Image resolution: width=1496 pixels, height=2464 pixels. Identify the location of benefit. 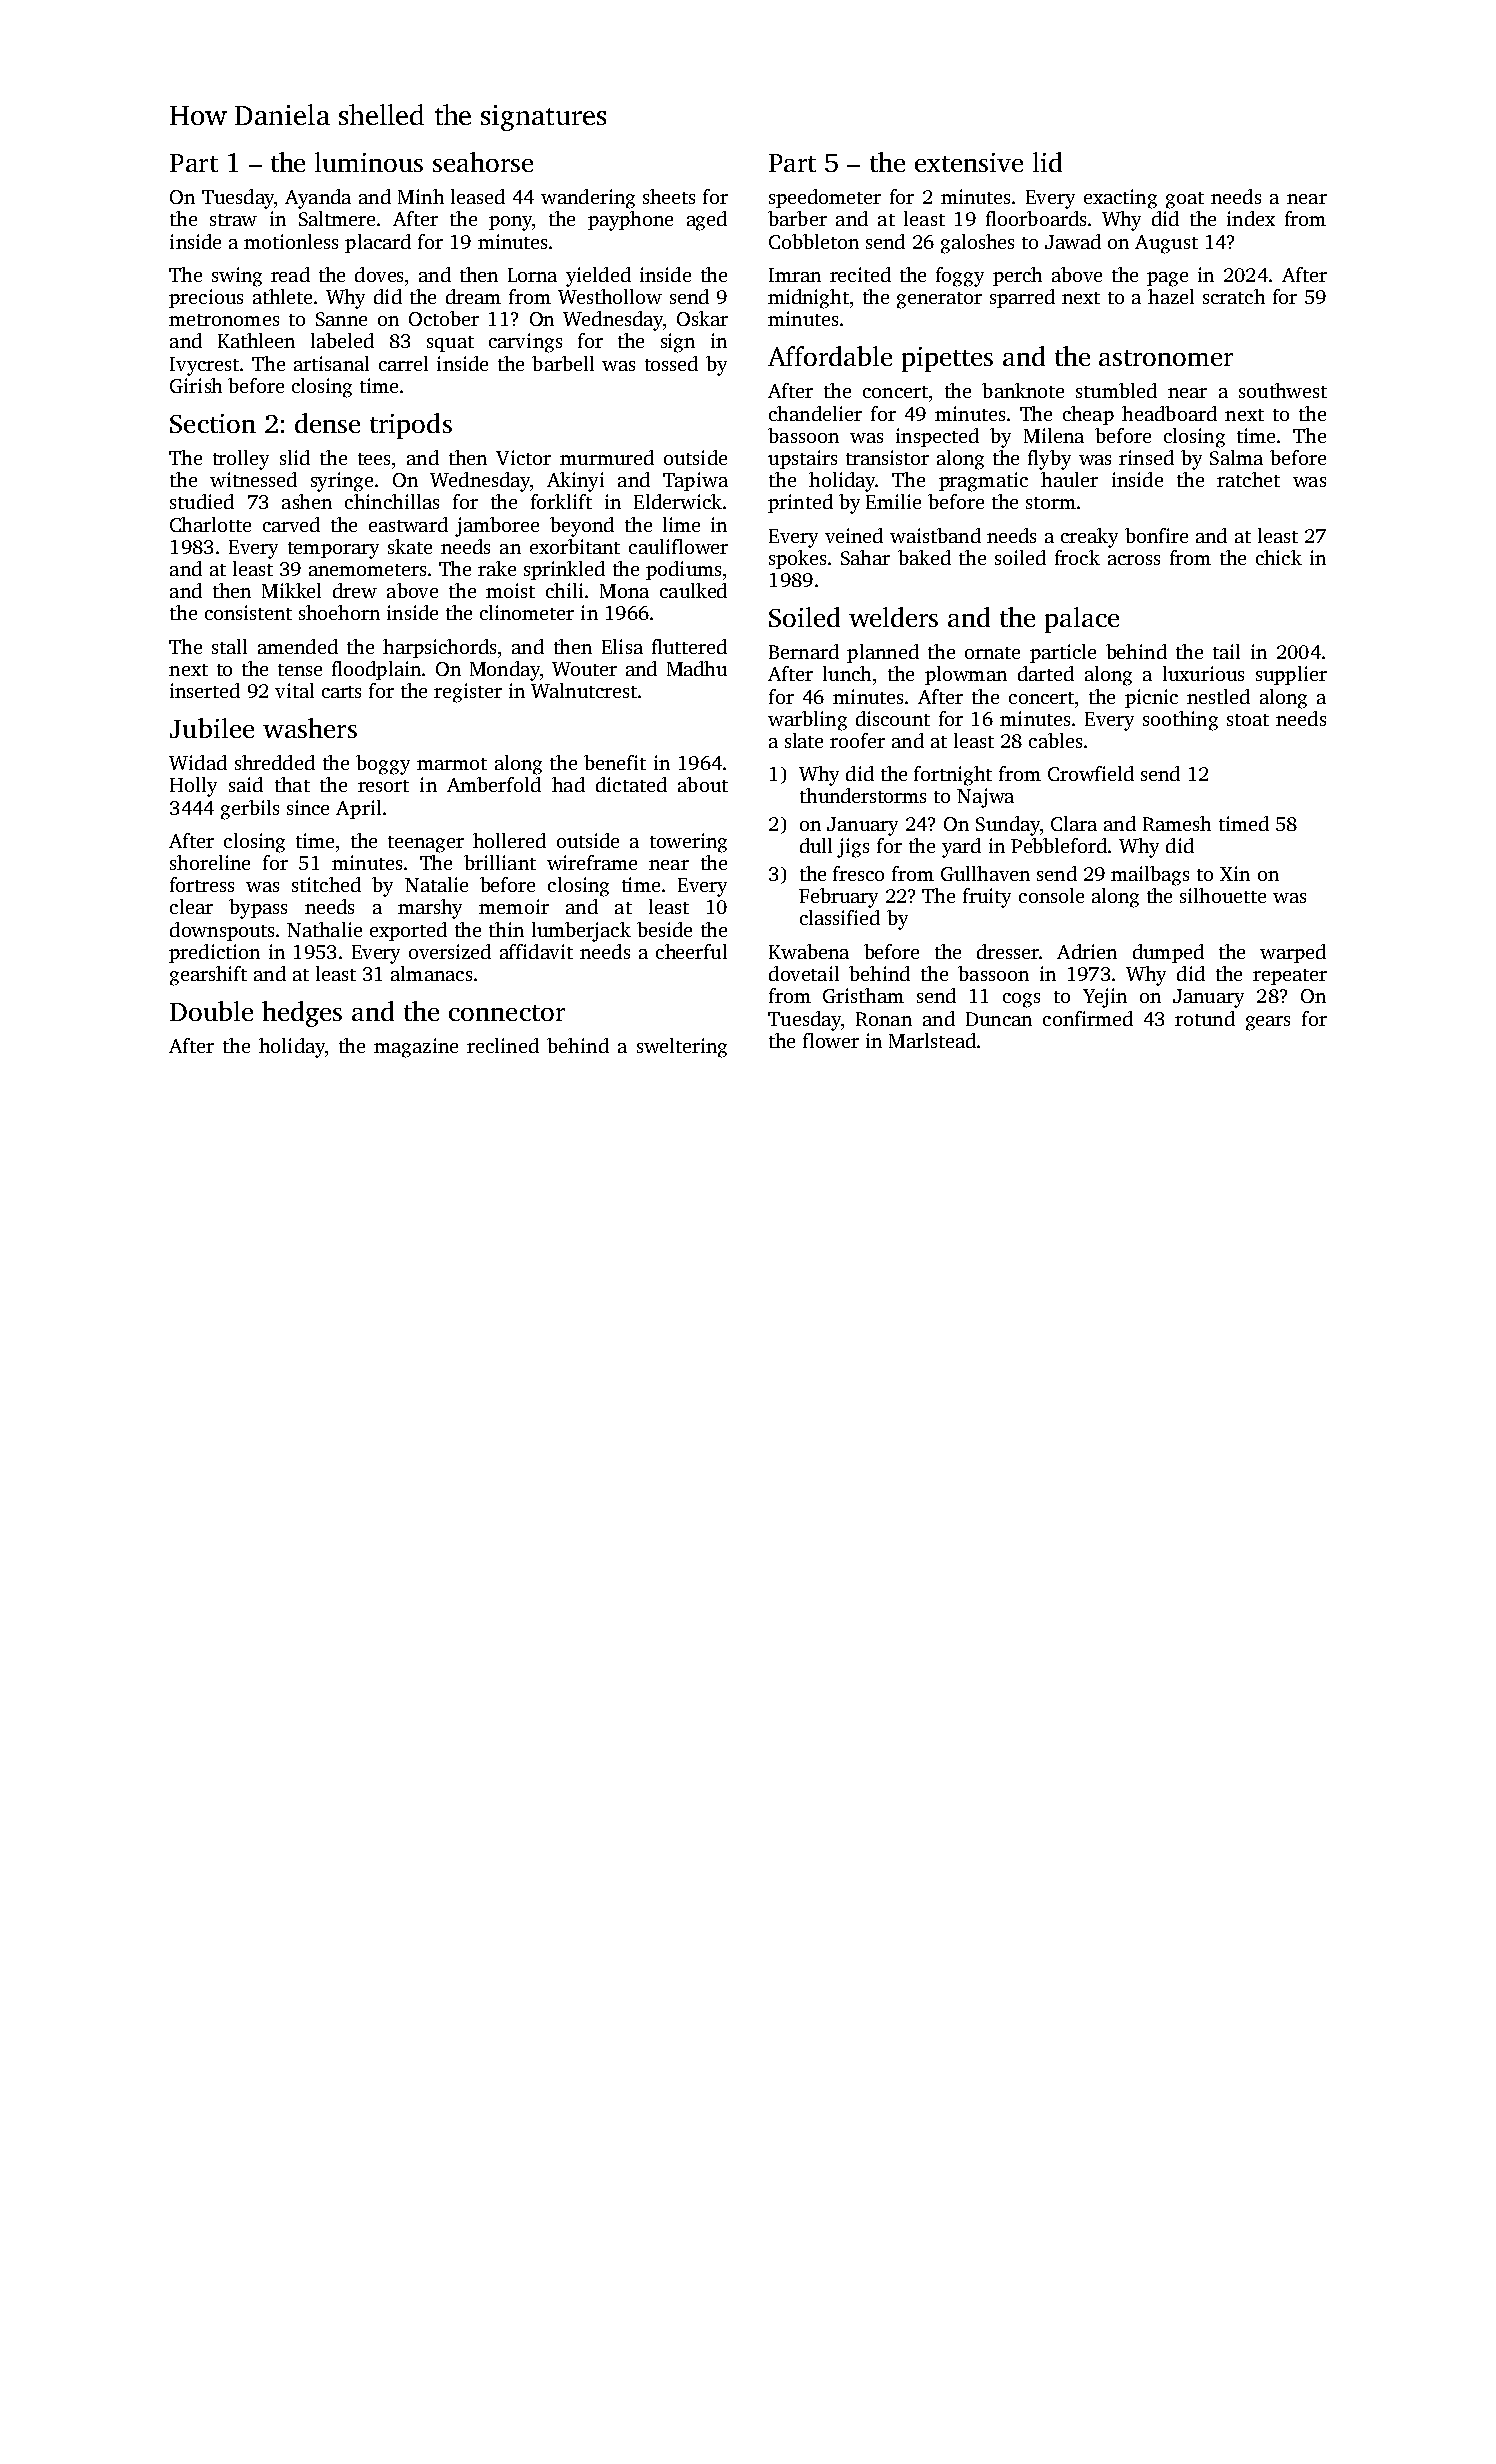
(615, 762).
